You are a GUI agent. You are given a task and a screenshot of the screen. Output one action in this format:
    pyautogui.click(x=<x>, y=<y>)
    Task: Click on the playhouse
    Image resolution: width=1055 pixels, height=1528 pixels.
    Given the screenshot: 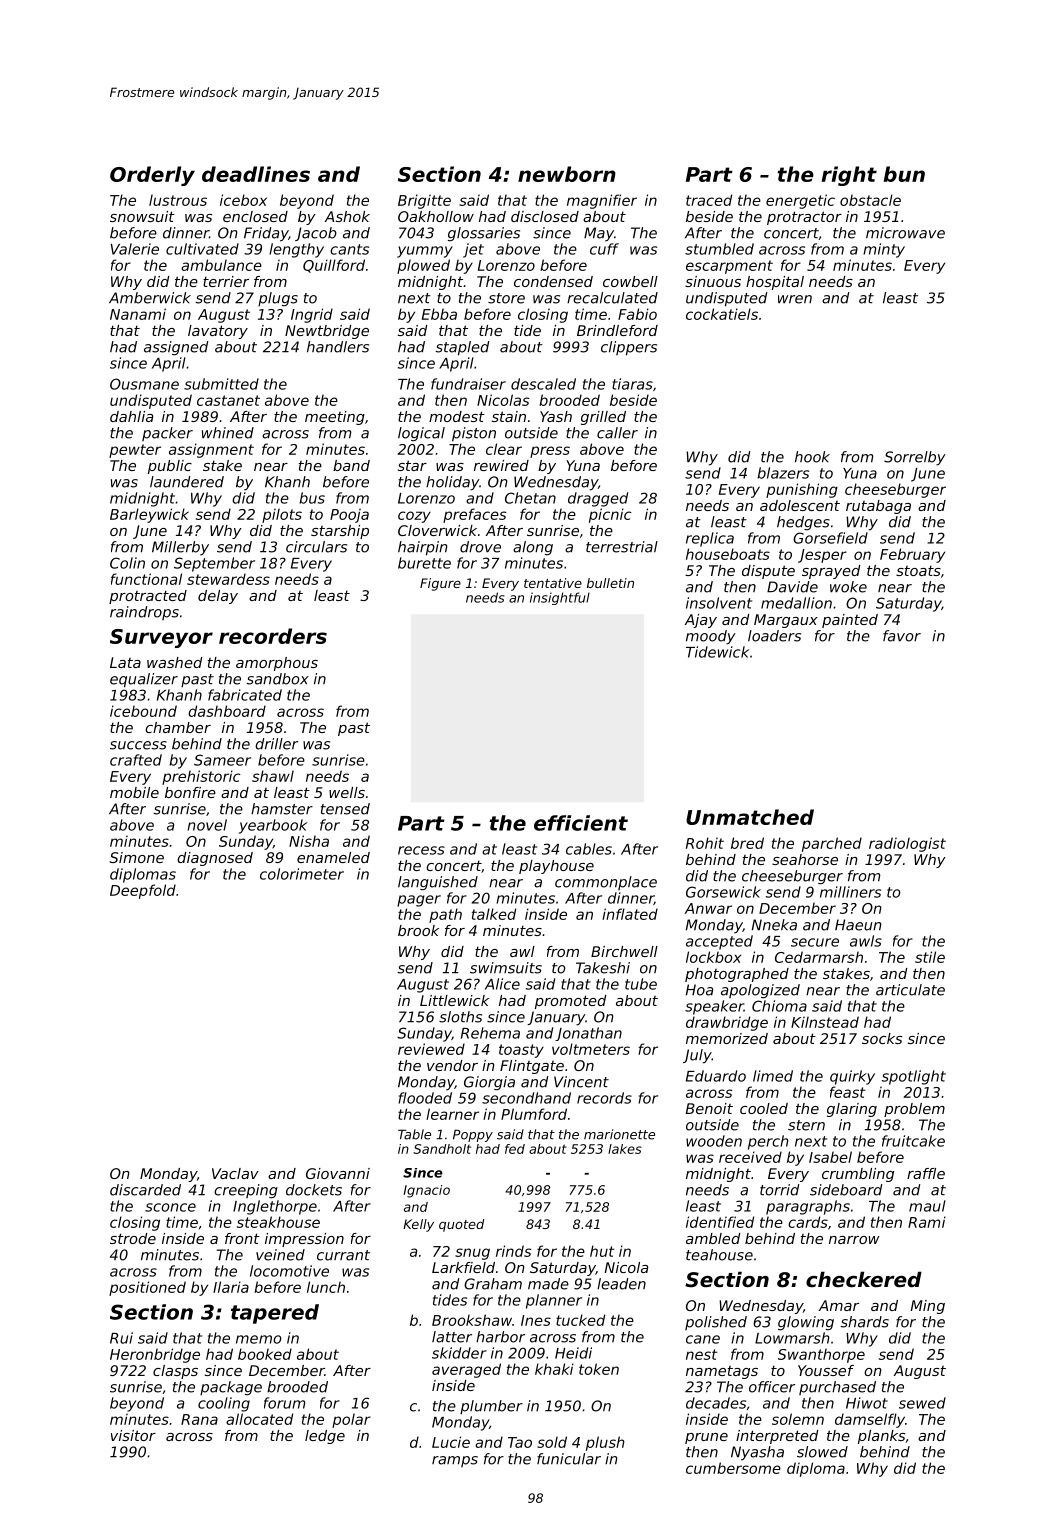 What is the action you would take?
    pyautogui.click(x=556, y=867)
